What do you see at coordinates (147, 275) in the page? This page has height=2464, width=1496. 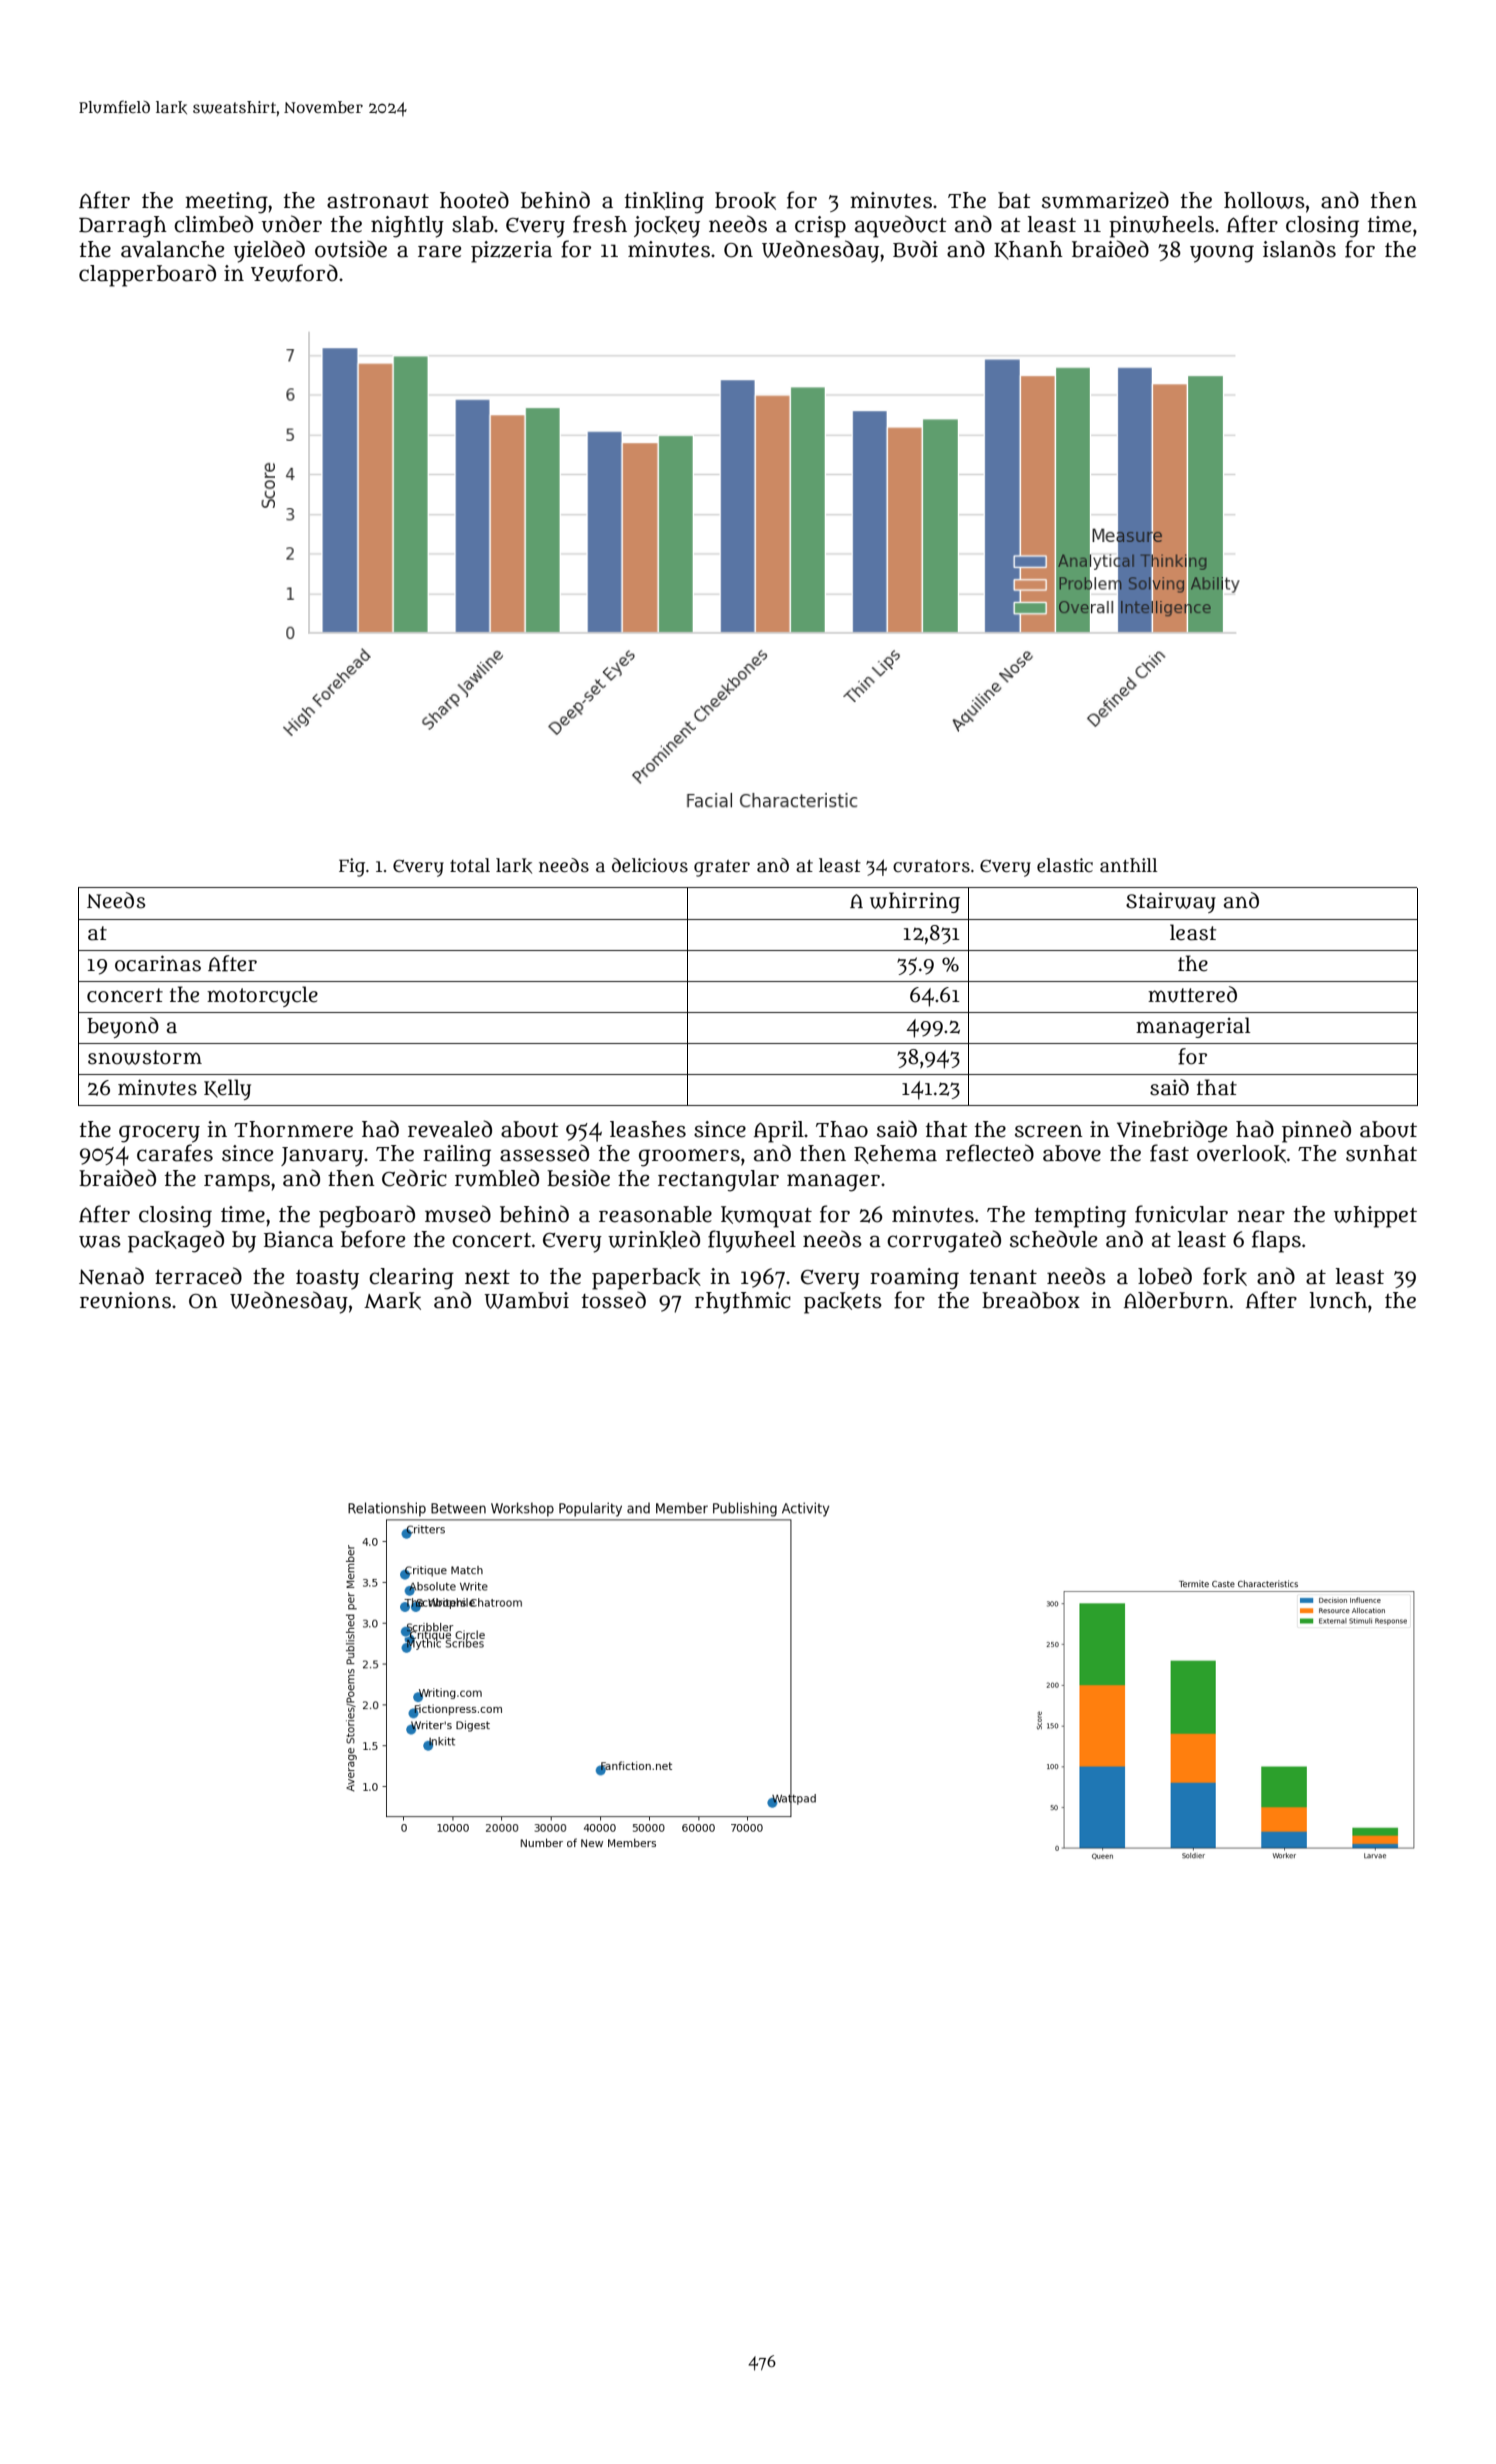 I see `clapperboard` at bounding box center [147, 275].
